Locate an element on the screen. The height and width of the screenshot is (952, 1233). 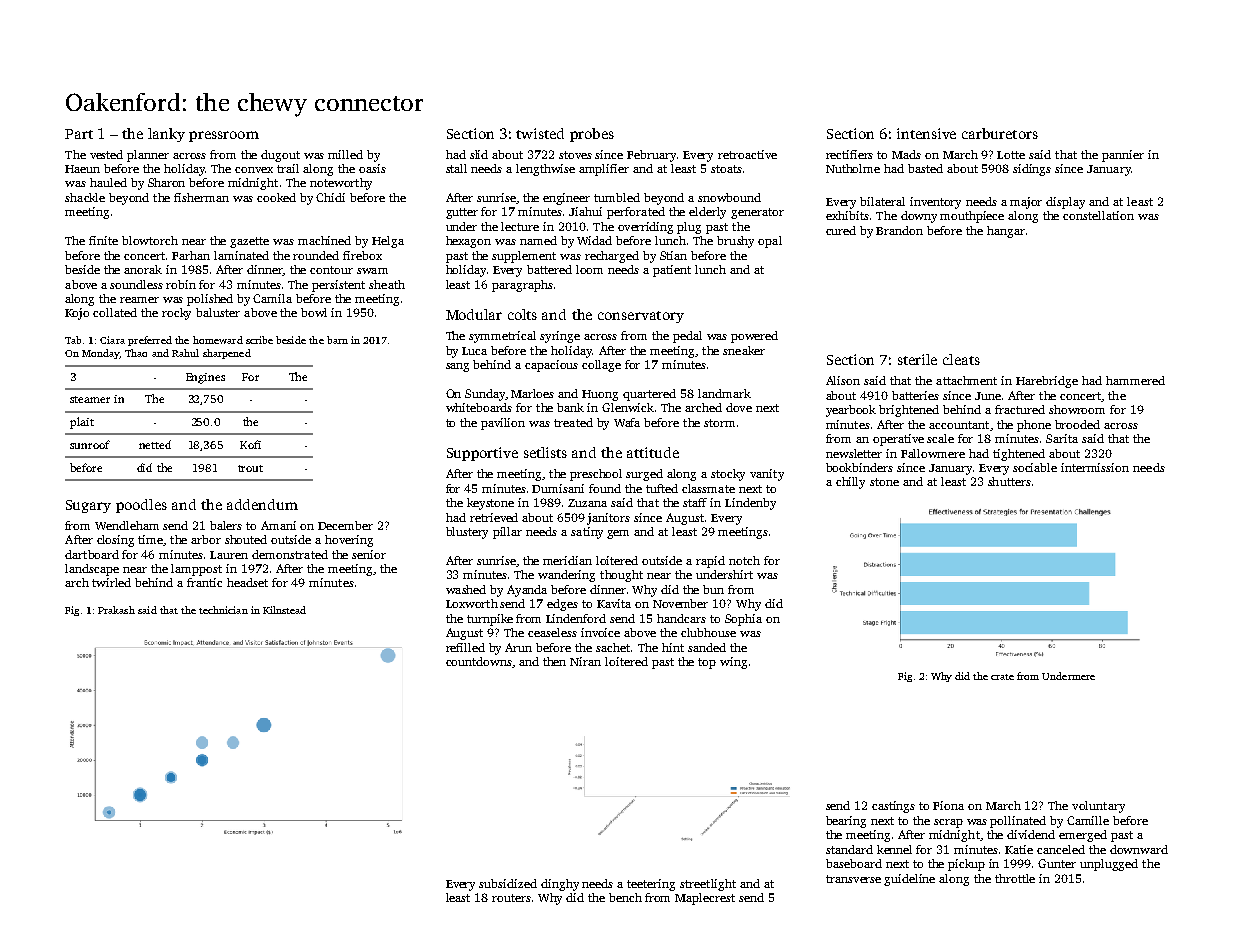
subsidized is located at coordinates (508, 883).
